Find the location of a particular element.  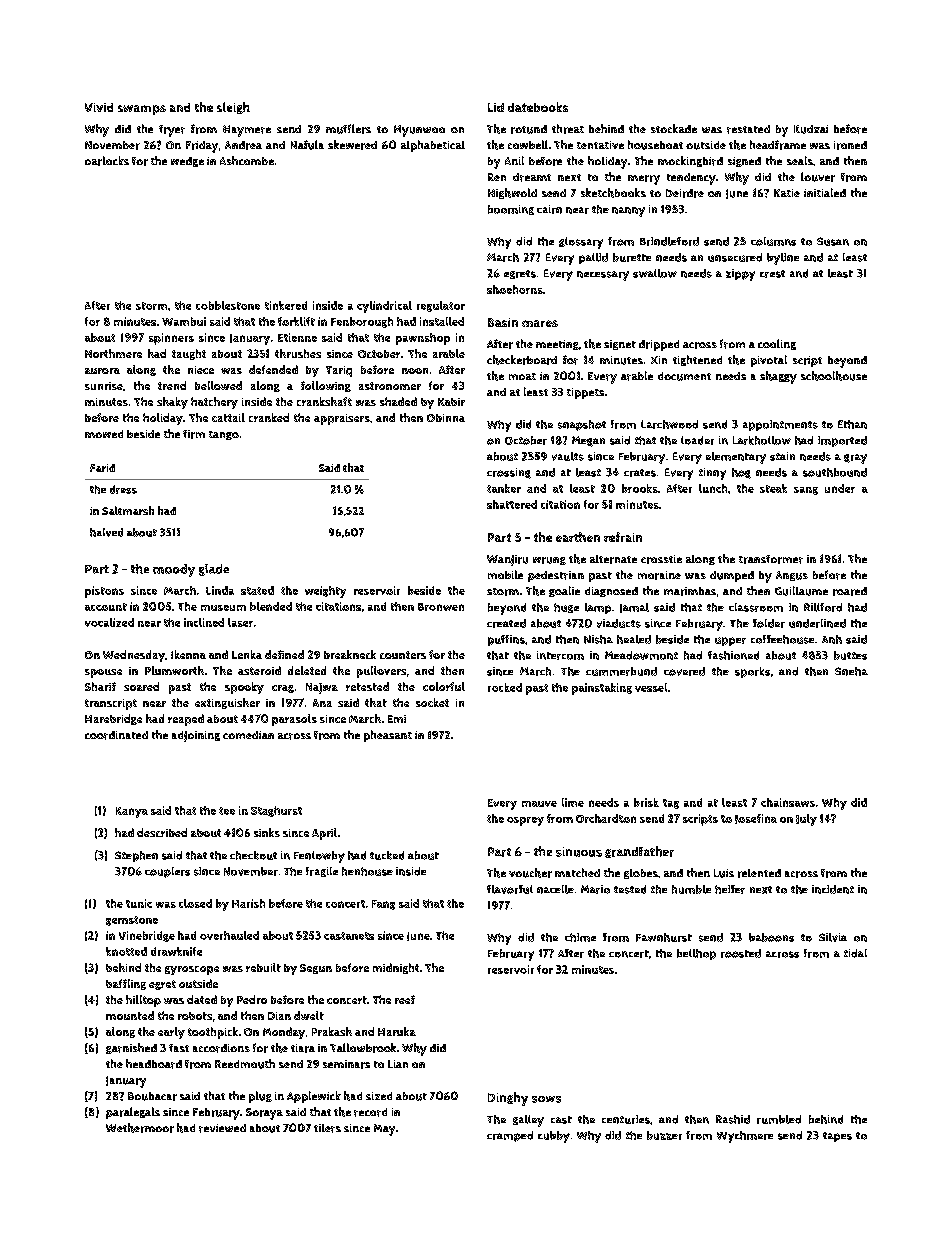

snapshot is located at coordinates (582, 425).
